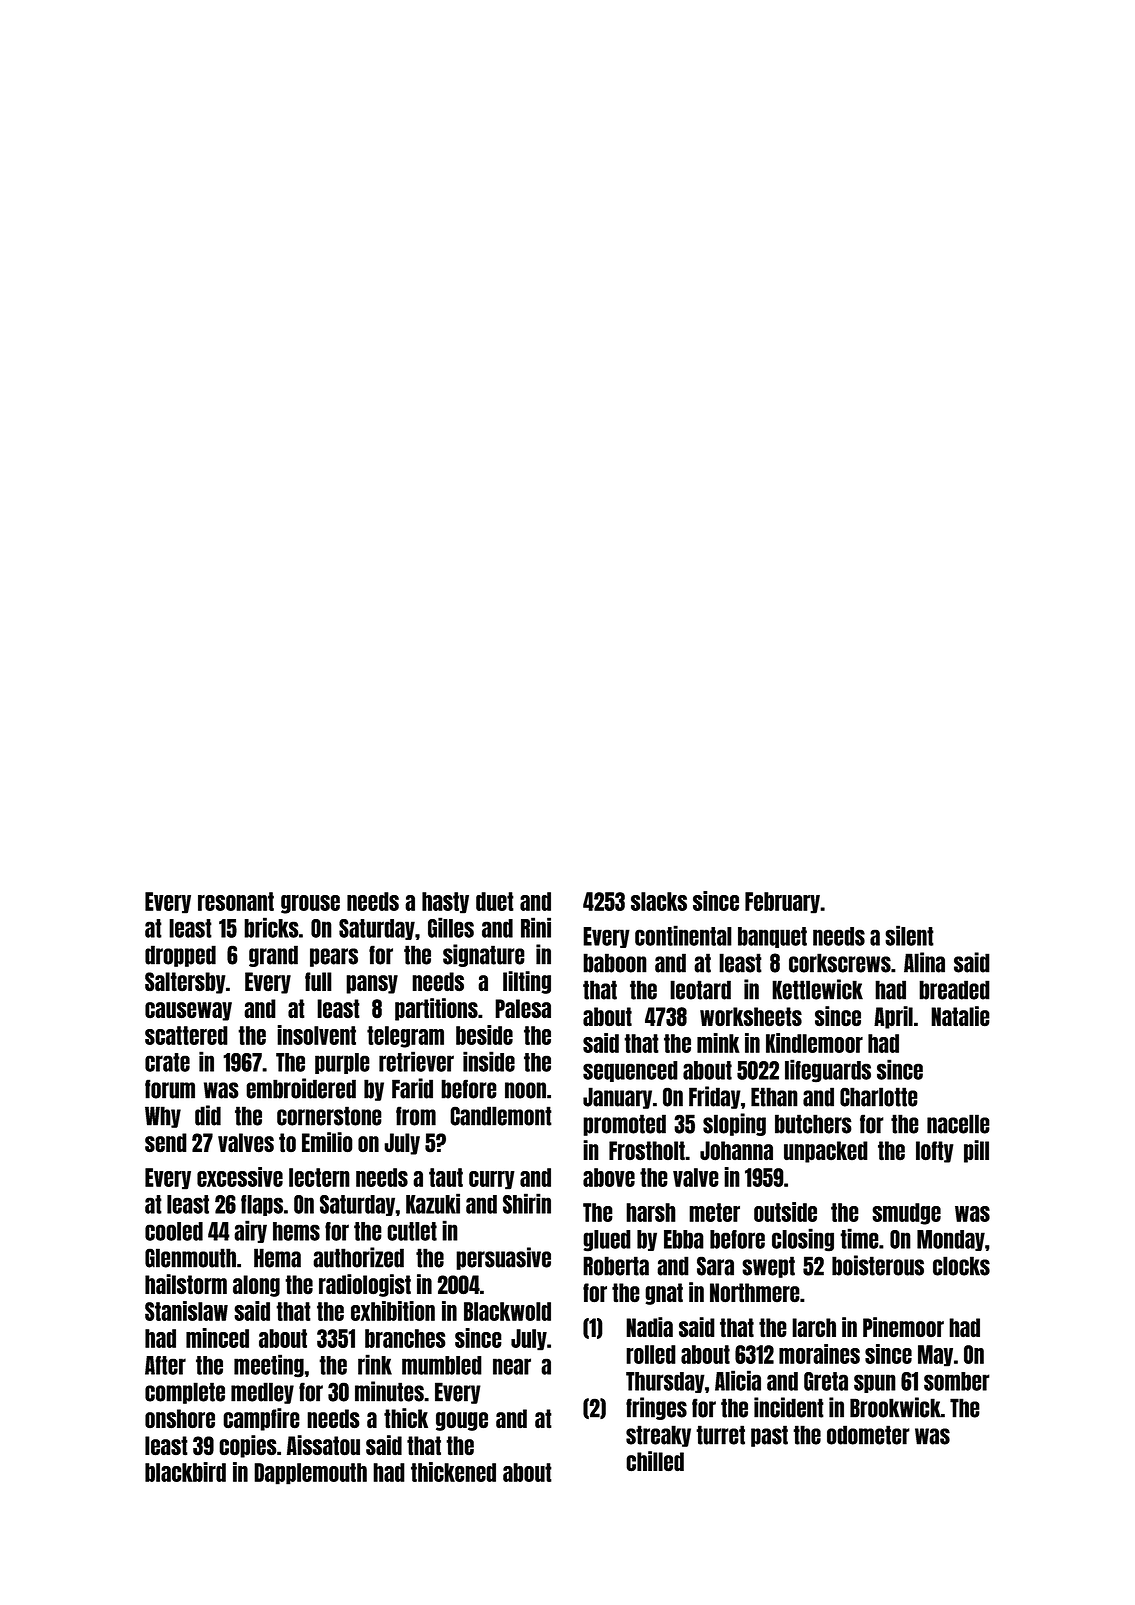 The image size is (1135, 1605). What do you see at coordinates (683, 935) in the page?
I see `continental` at bounding box center [683, 935].
